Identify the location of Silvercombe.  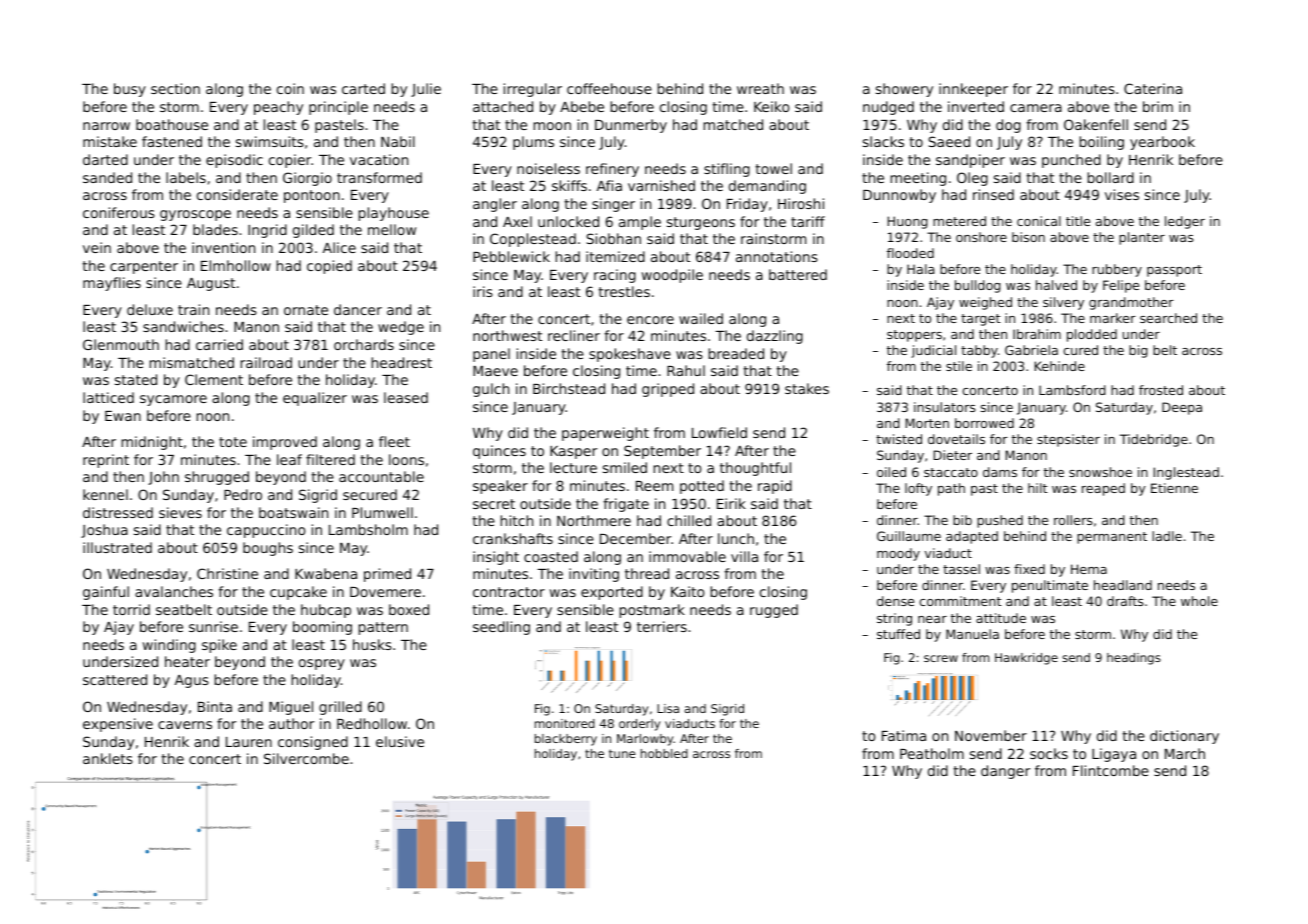
(306, 758).
